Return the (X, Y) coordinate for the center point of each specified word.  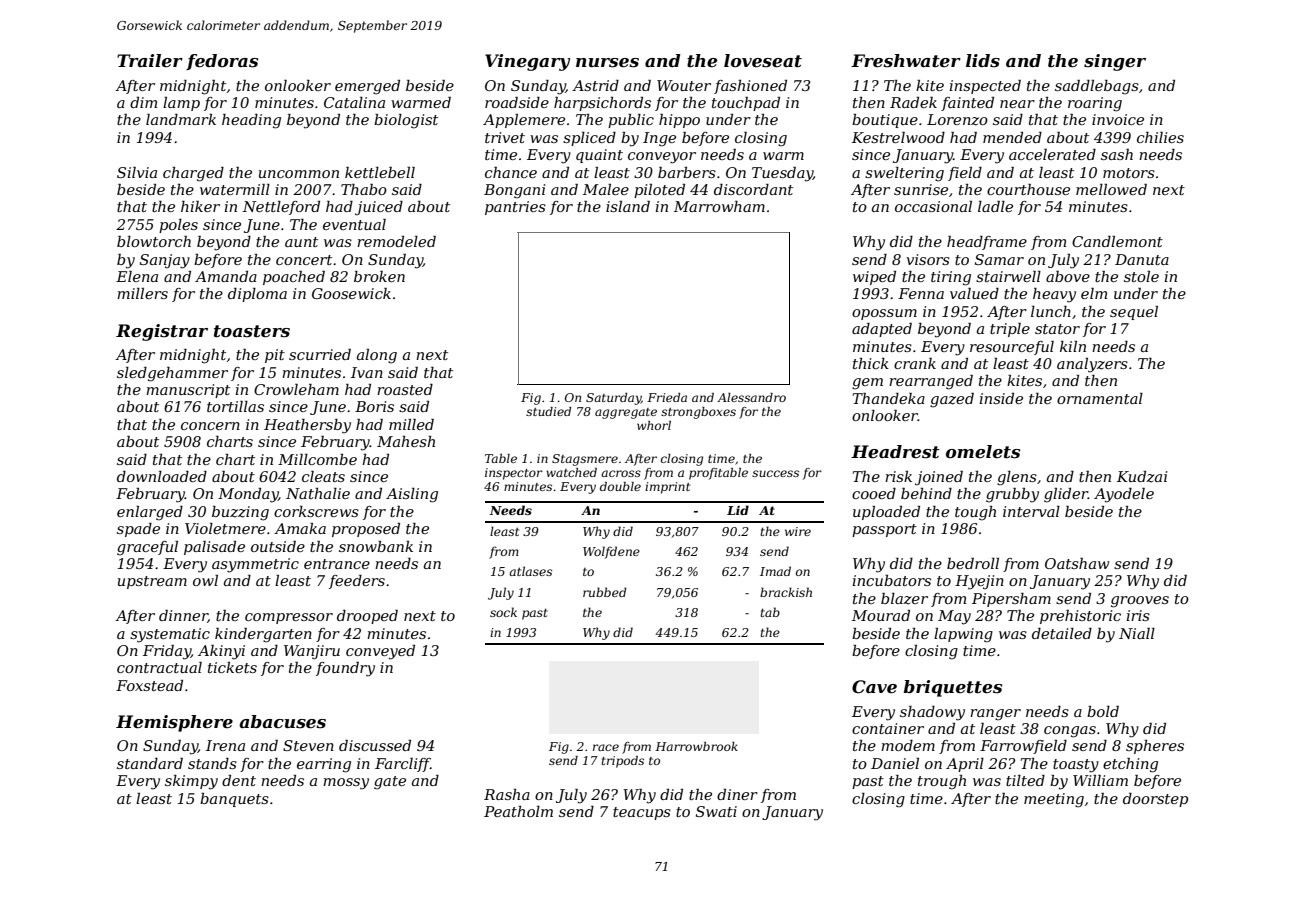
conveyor (662, 158)
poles (178, 226)
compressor (289, 618)
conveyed (380, 652)
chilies (1160, 137)
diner (737, 794)
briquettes (953, 688)
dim (143, 102)
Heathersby (307, 426)
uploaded (886, 513)
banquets (234, 800)
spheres (1155, 747)
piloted (659, 191)
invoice (1118, 119)
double (620, 486)
